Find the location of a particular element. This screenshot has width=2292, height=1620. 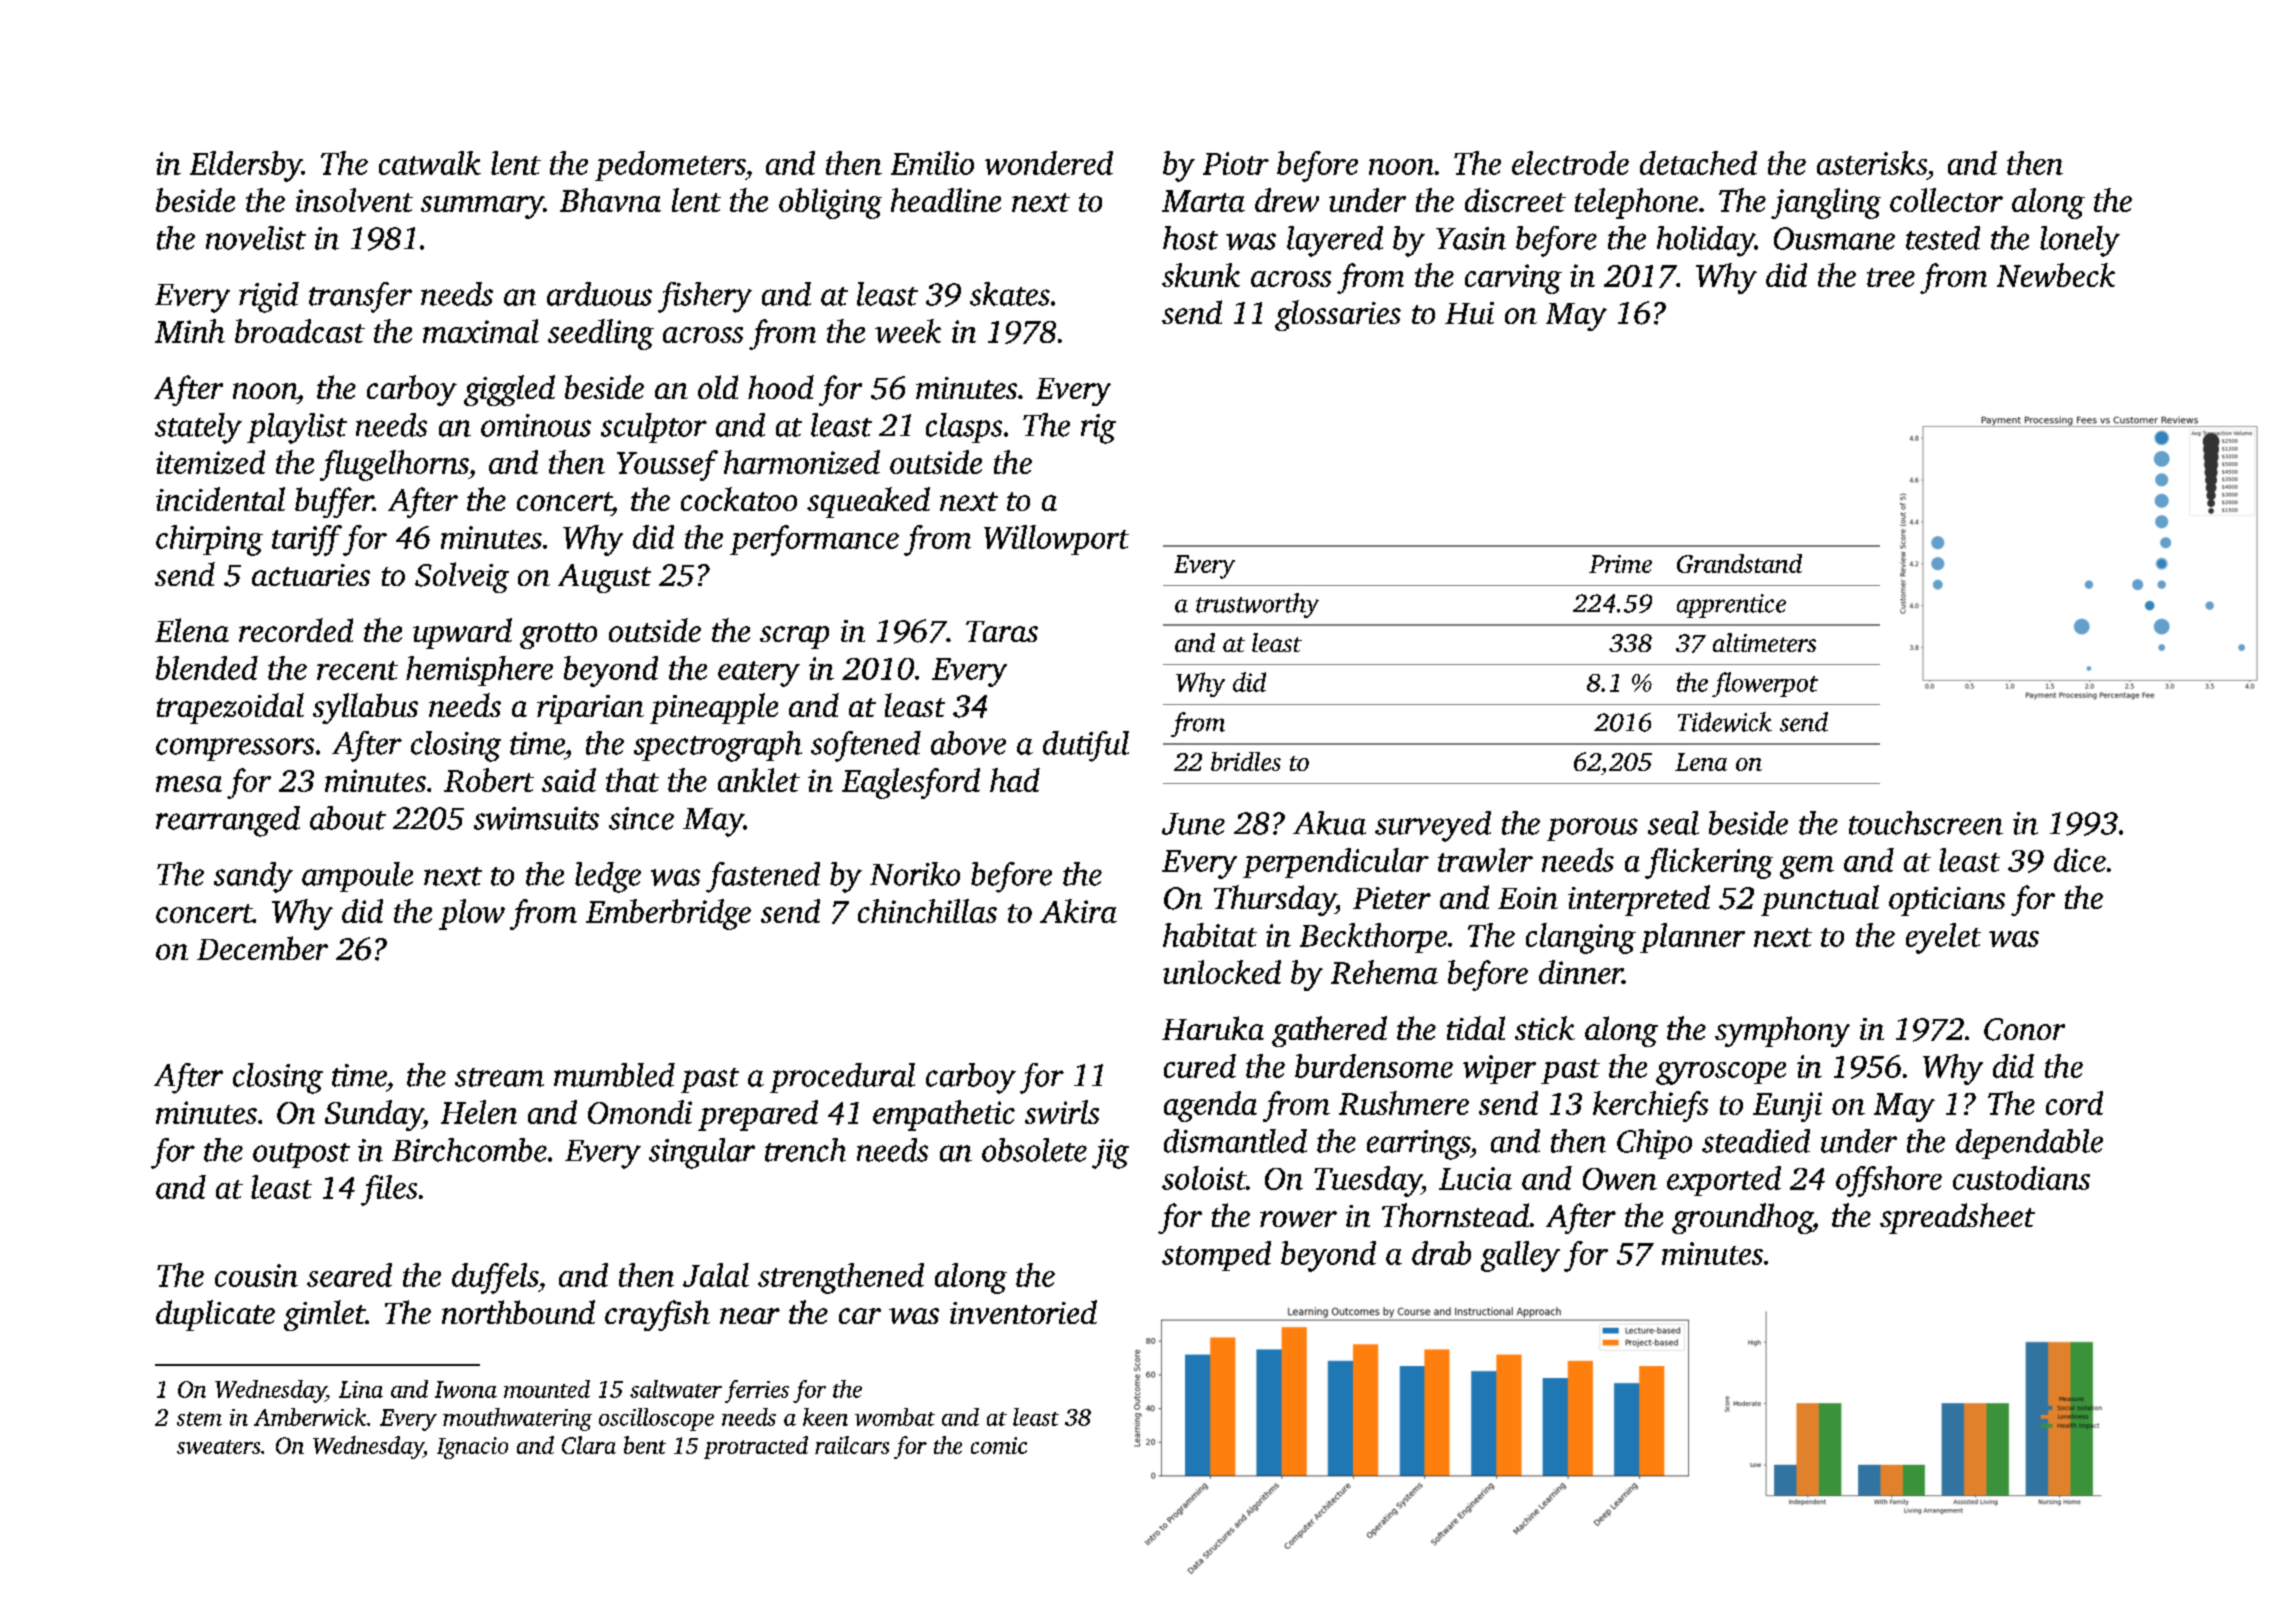

duplicate is located at coordinates (215, 1315).
